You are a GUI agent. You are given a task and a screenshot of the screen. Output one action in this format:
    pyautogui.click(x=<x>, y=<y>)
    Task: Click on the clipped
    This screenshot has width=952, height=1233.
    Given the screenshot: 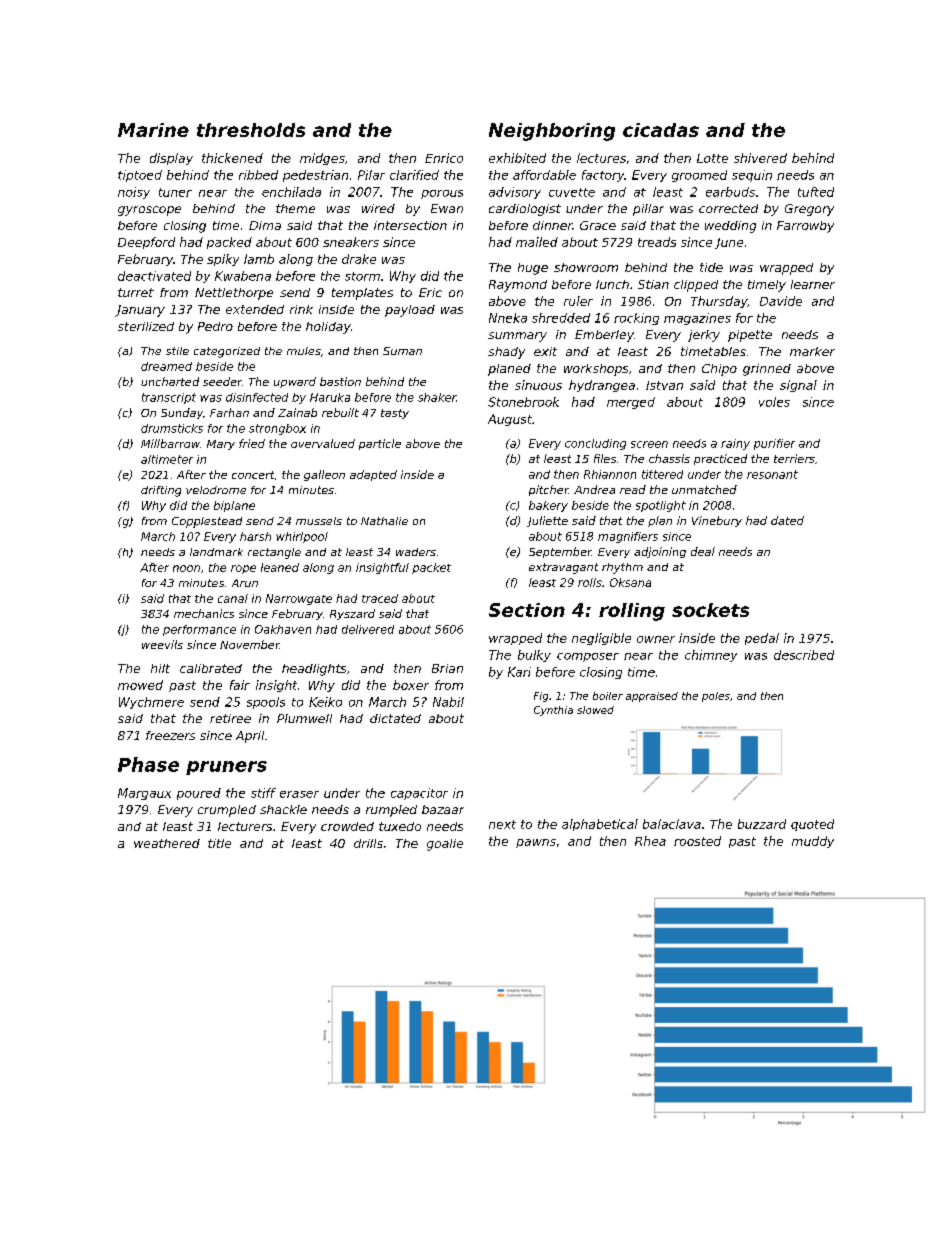 What is the action you would take?
    pyautogui.click(x=696, y=286)
